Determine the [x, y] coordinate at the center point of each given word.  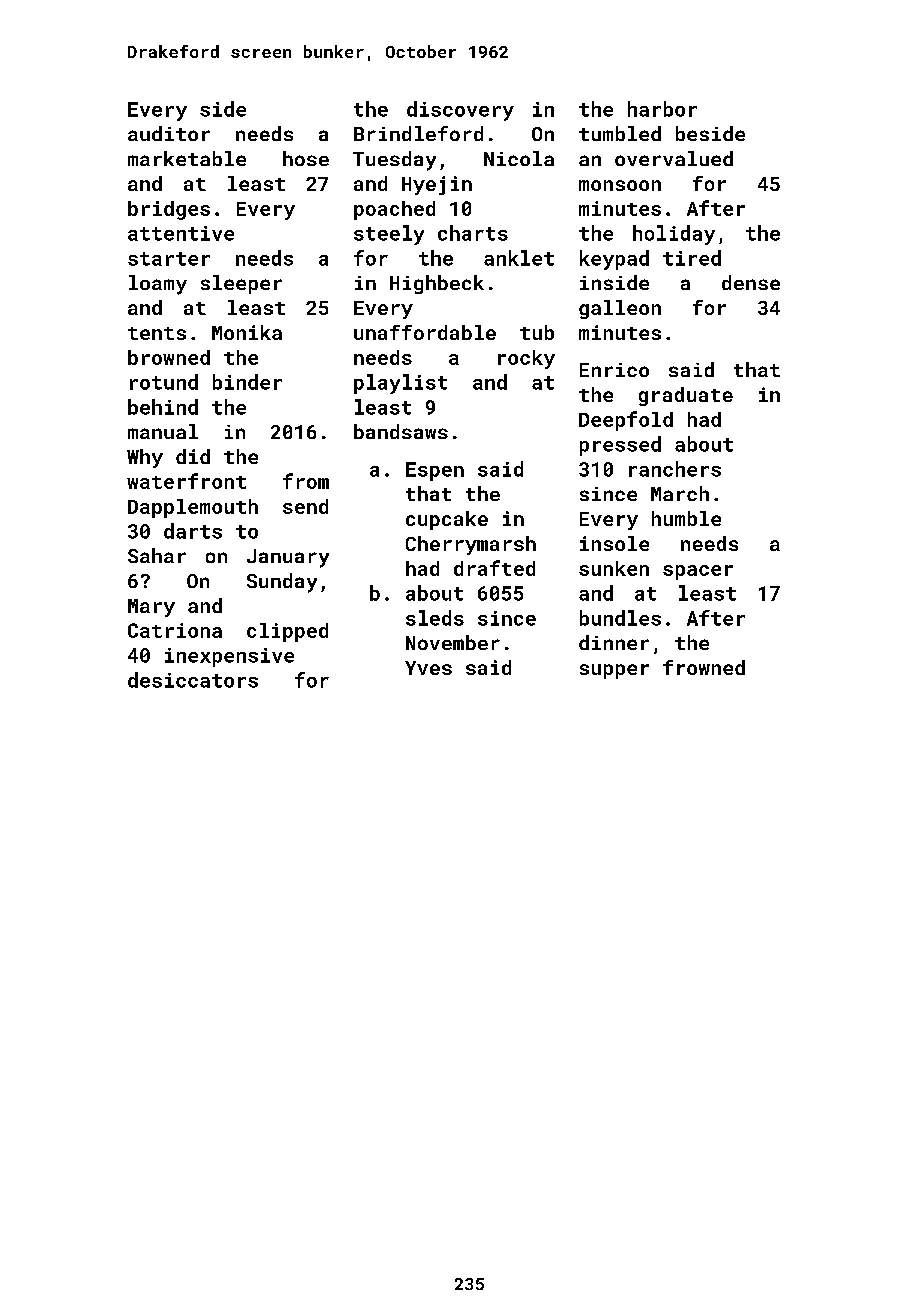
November [453, 642]
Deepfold [626, 421]
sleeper [241, 284]
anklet [519, 258]
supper [614, 671]
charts [473, 233]
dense [751, 282]
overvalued [674, 158]
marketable [187, 158]
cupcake [447, 520]
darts [193, 531]
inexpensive [229, 657]
